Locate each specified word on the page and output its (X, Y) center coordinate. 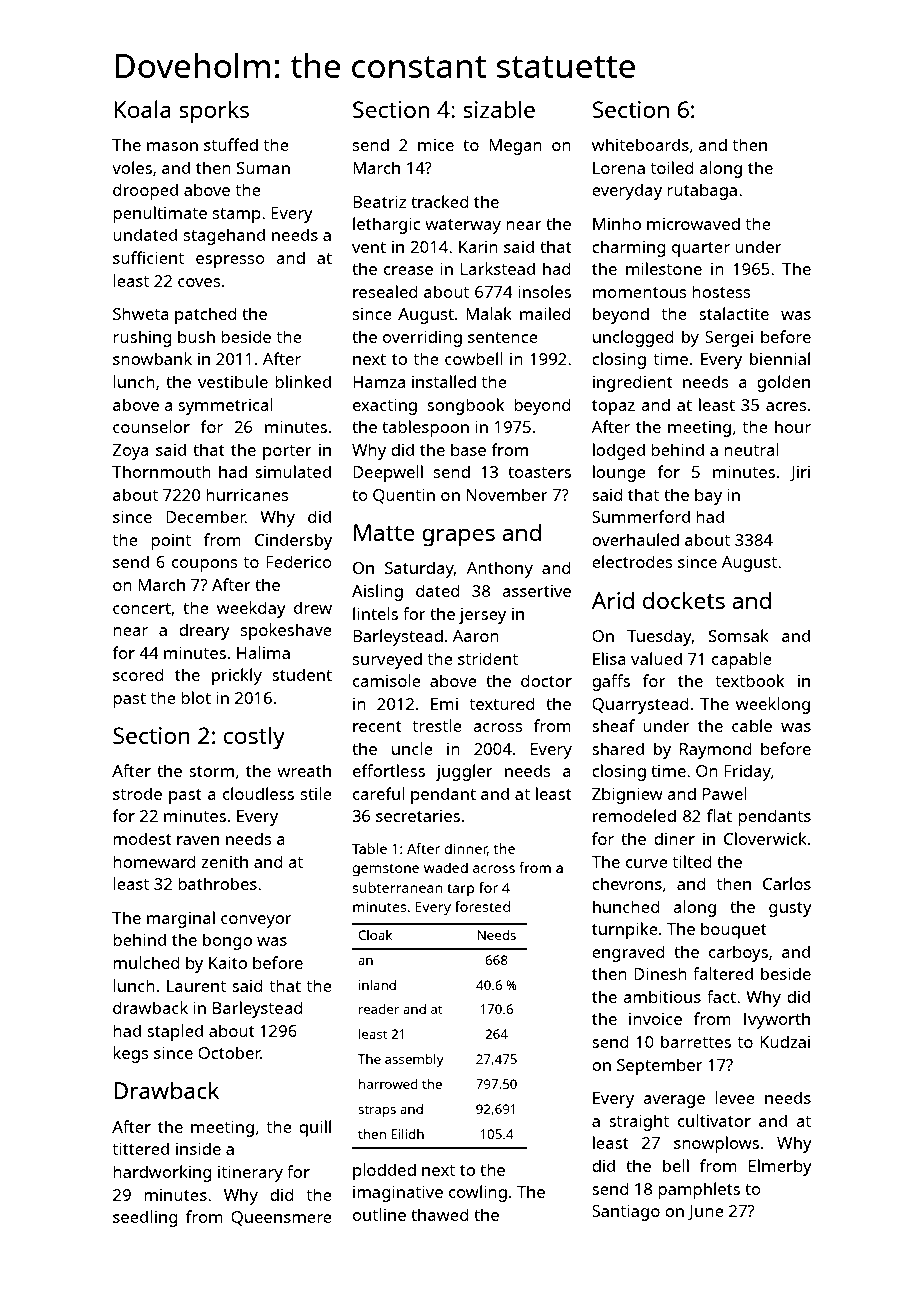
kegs (131, 1054)
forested (482, 906)
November (507, 494)
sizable (499, 109)
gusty (790, 909)
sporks (214, 112)
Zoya (130, 452)
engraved (628, 953)
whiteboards (640, 144)
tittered (140, 1148)
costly (254, 738)
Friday (747, 772)
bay (708, 496)
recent (377, 726)
